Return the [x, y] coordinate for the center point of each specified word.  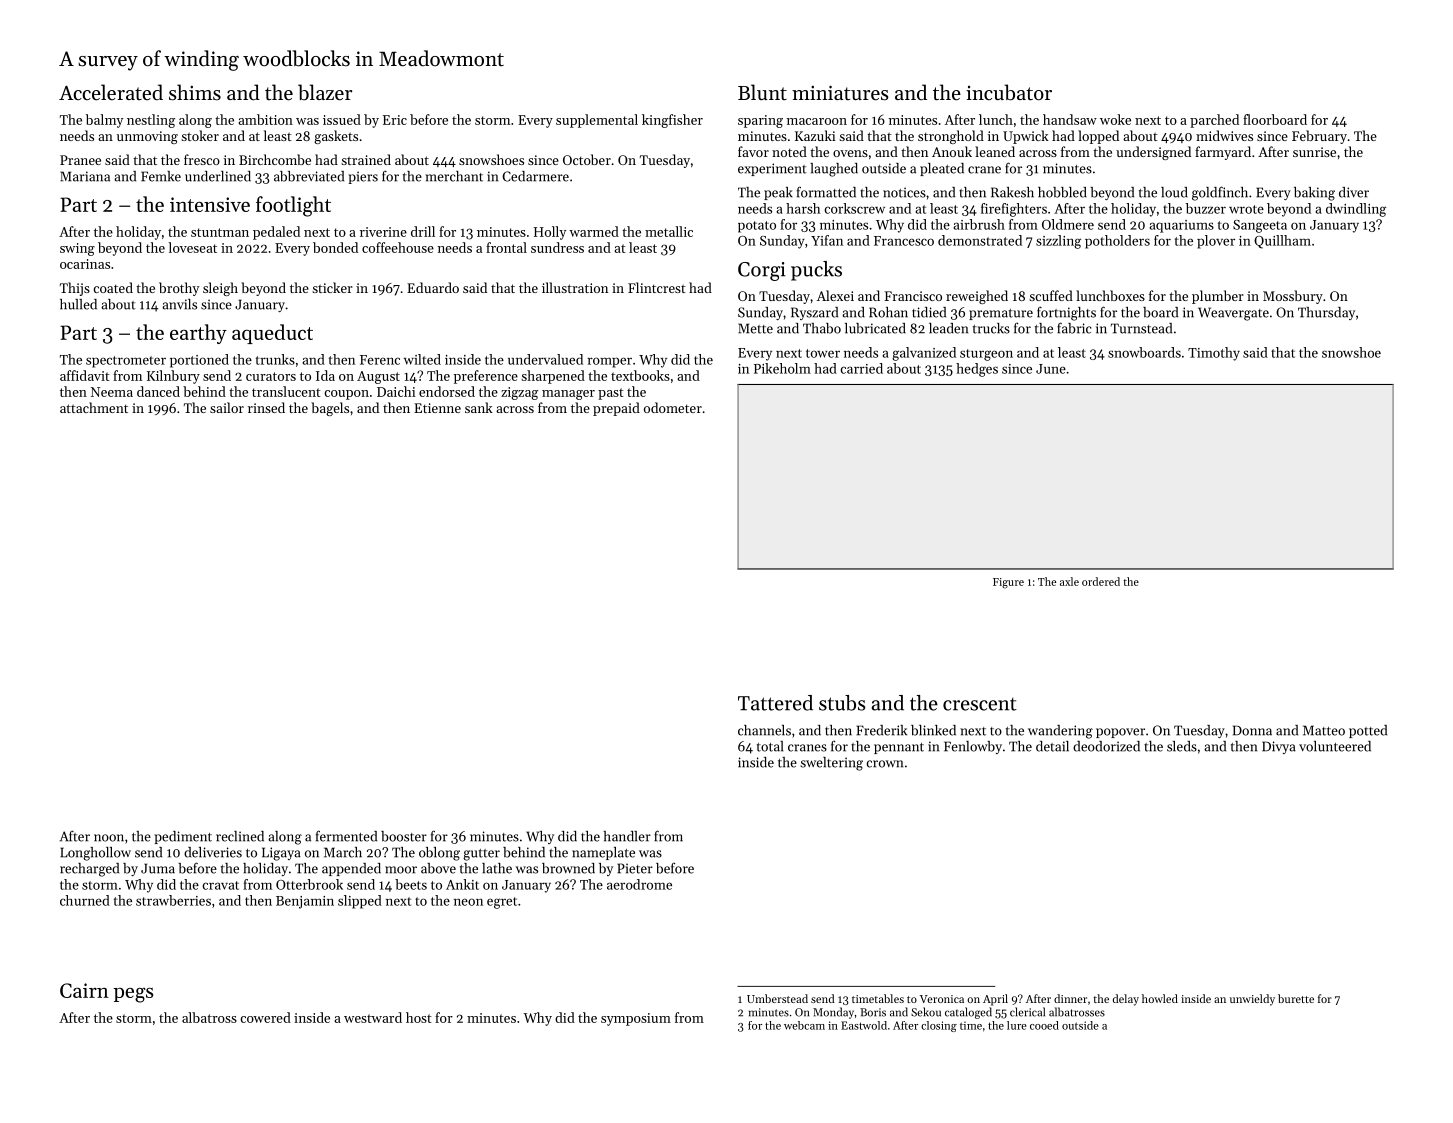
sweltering [831, 764]
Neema [112, 392]
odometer [673, 407]
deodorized [1106, 746]
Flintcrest [657, 287]
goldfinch [1220, 193]
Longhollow [95, 854]
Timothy [1214, 354]
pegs [133, 995]
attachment [94, 407]
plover [1216, 242]
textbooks [640, 375]
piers [363, 177]
